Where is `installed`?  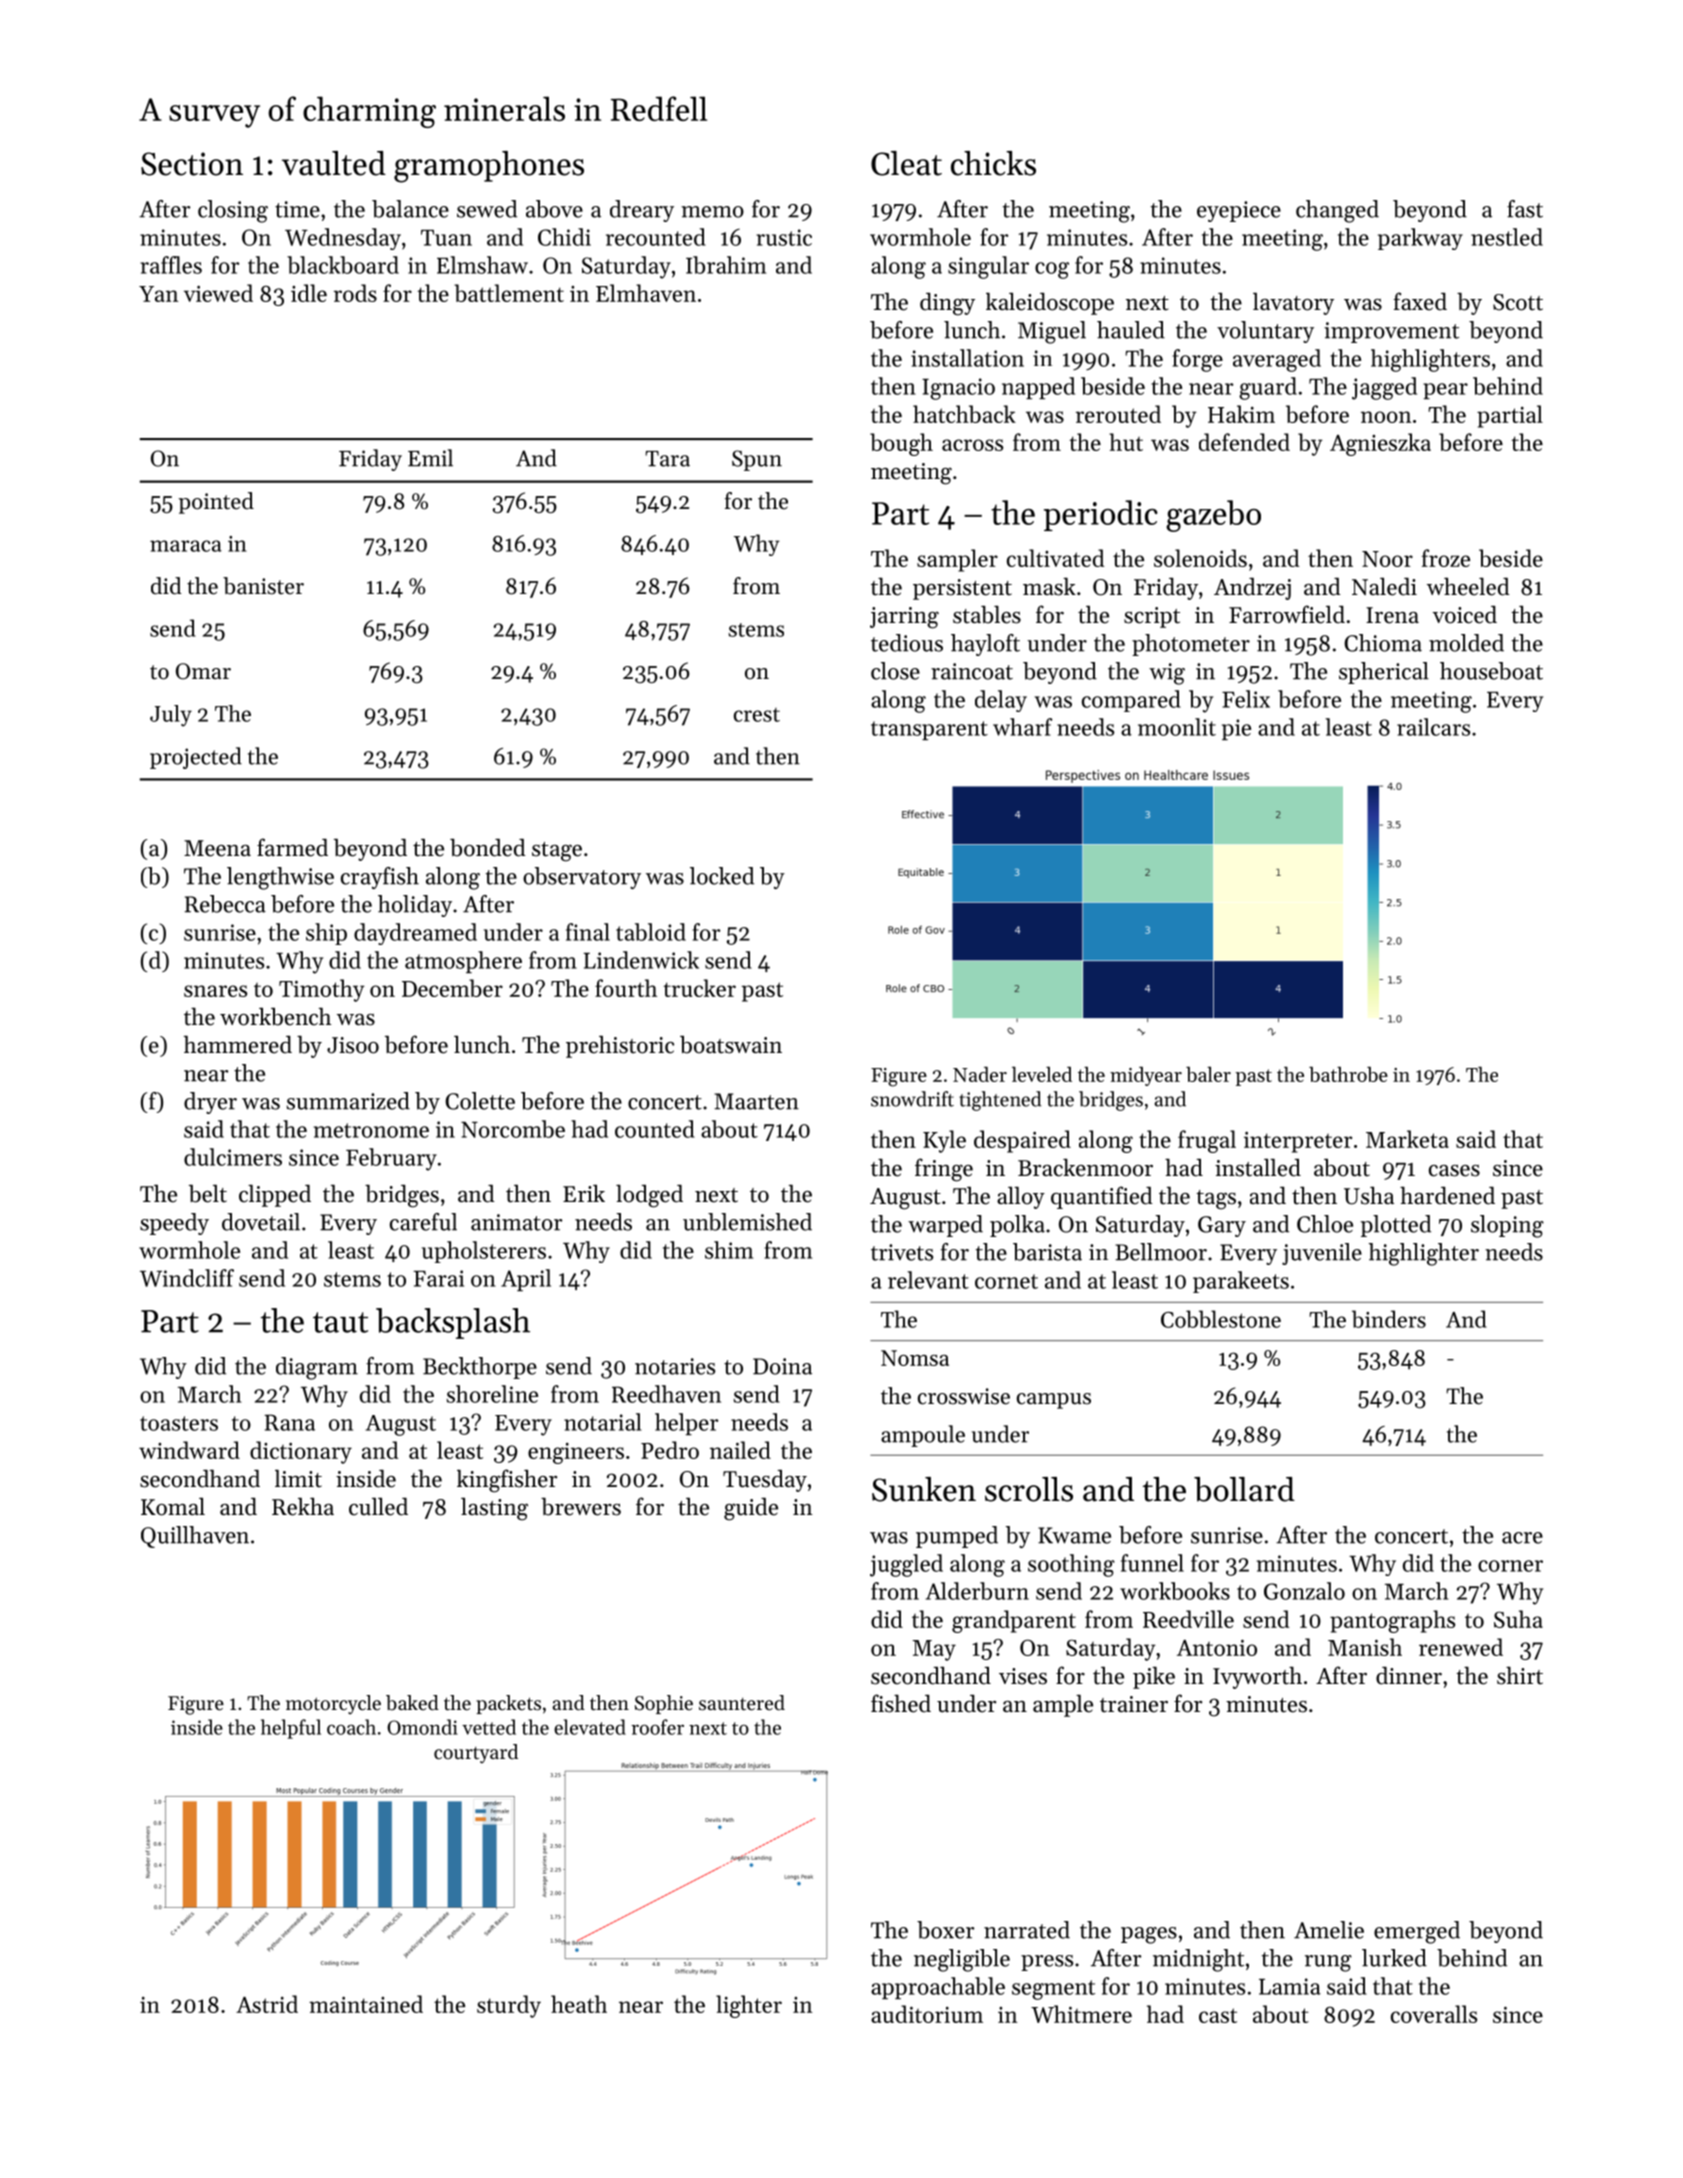
installed is located at coordinates (1258, 1167).
